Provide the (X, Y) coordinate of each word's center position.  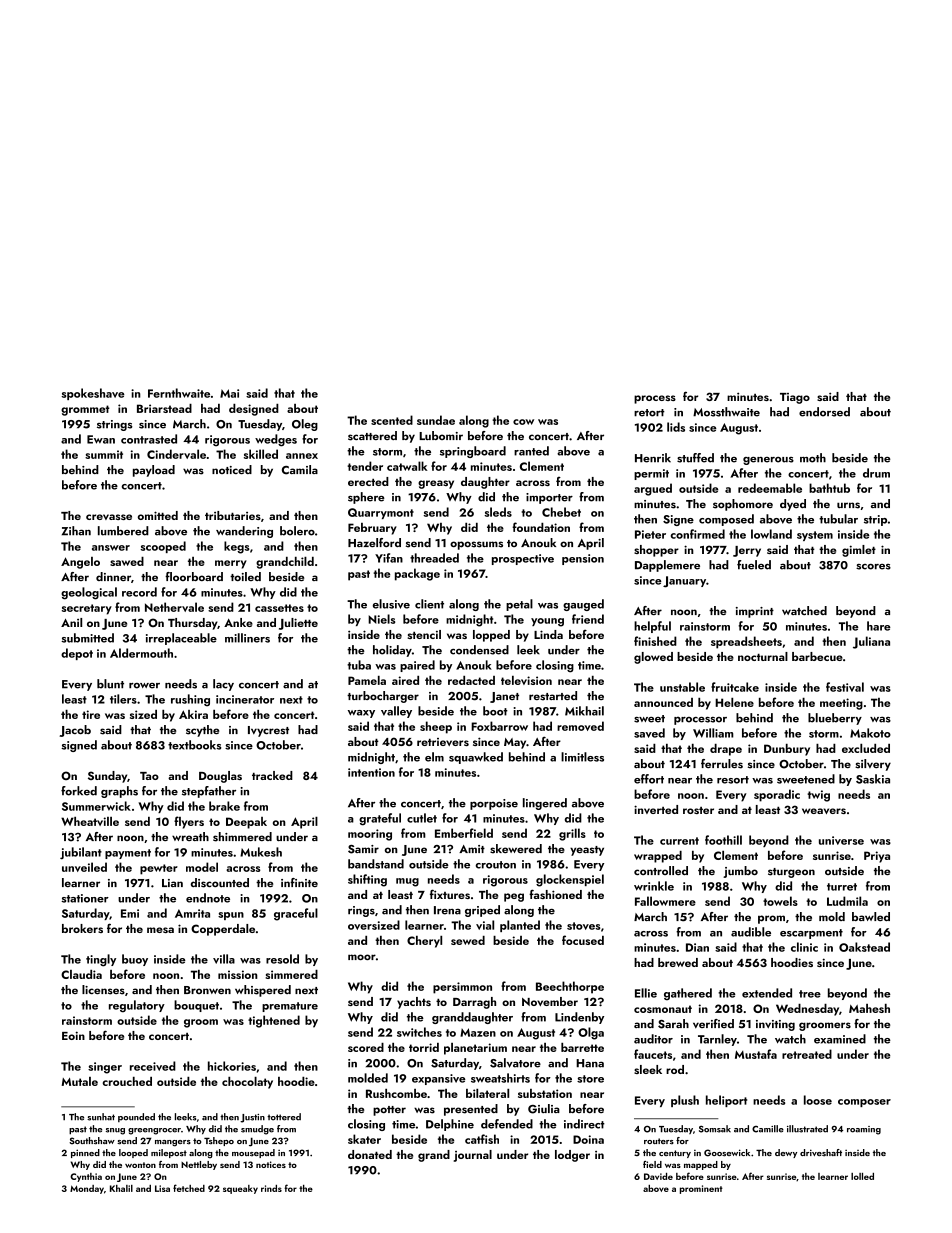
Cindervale (176, 454)
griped (482, 911)
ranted (531, 451)
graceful (296, 914)
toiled (245, 576)
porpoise (494, 804)
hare (879, 626)
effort (649, 779)
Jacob (75, 731)
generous (768, 461)
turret (842, 887)
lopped (491, 636)
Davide (658, 1176)
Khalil (121, 1188)
